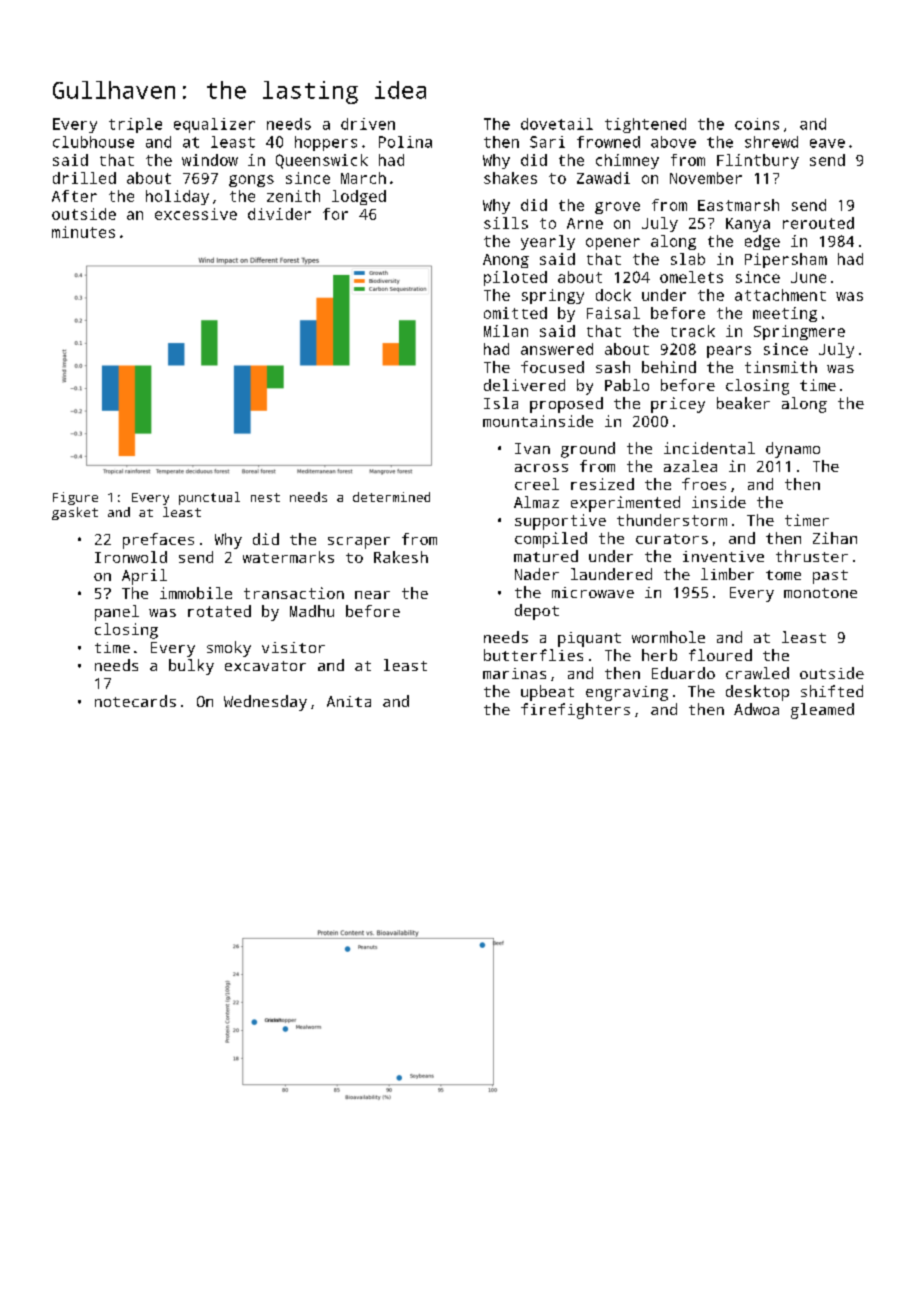 The image size is (924, 1308). What do you see at coordinates (691, 277) in the document?
I see `omelets` at bounding box center [691, 277].
